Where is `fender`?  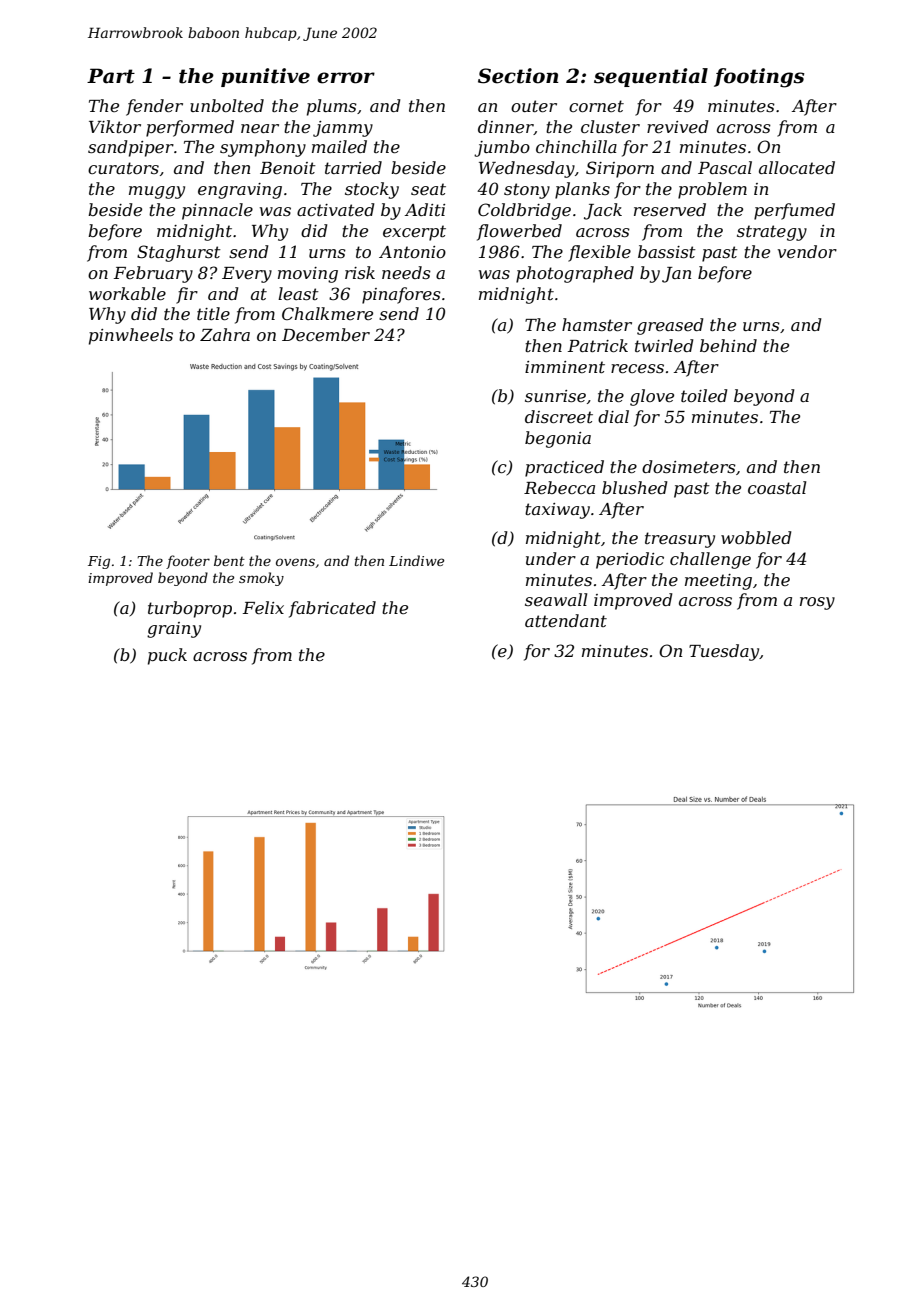 fender is located at coordinates (154, 107).
